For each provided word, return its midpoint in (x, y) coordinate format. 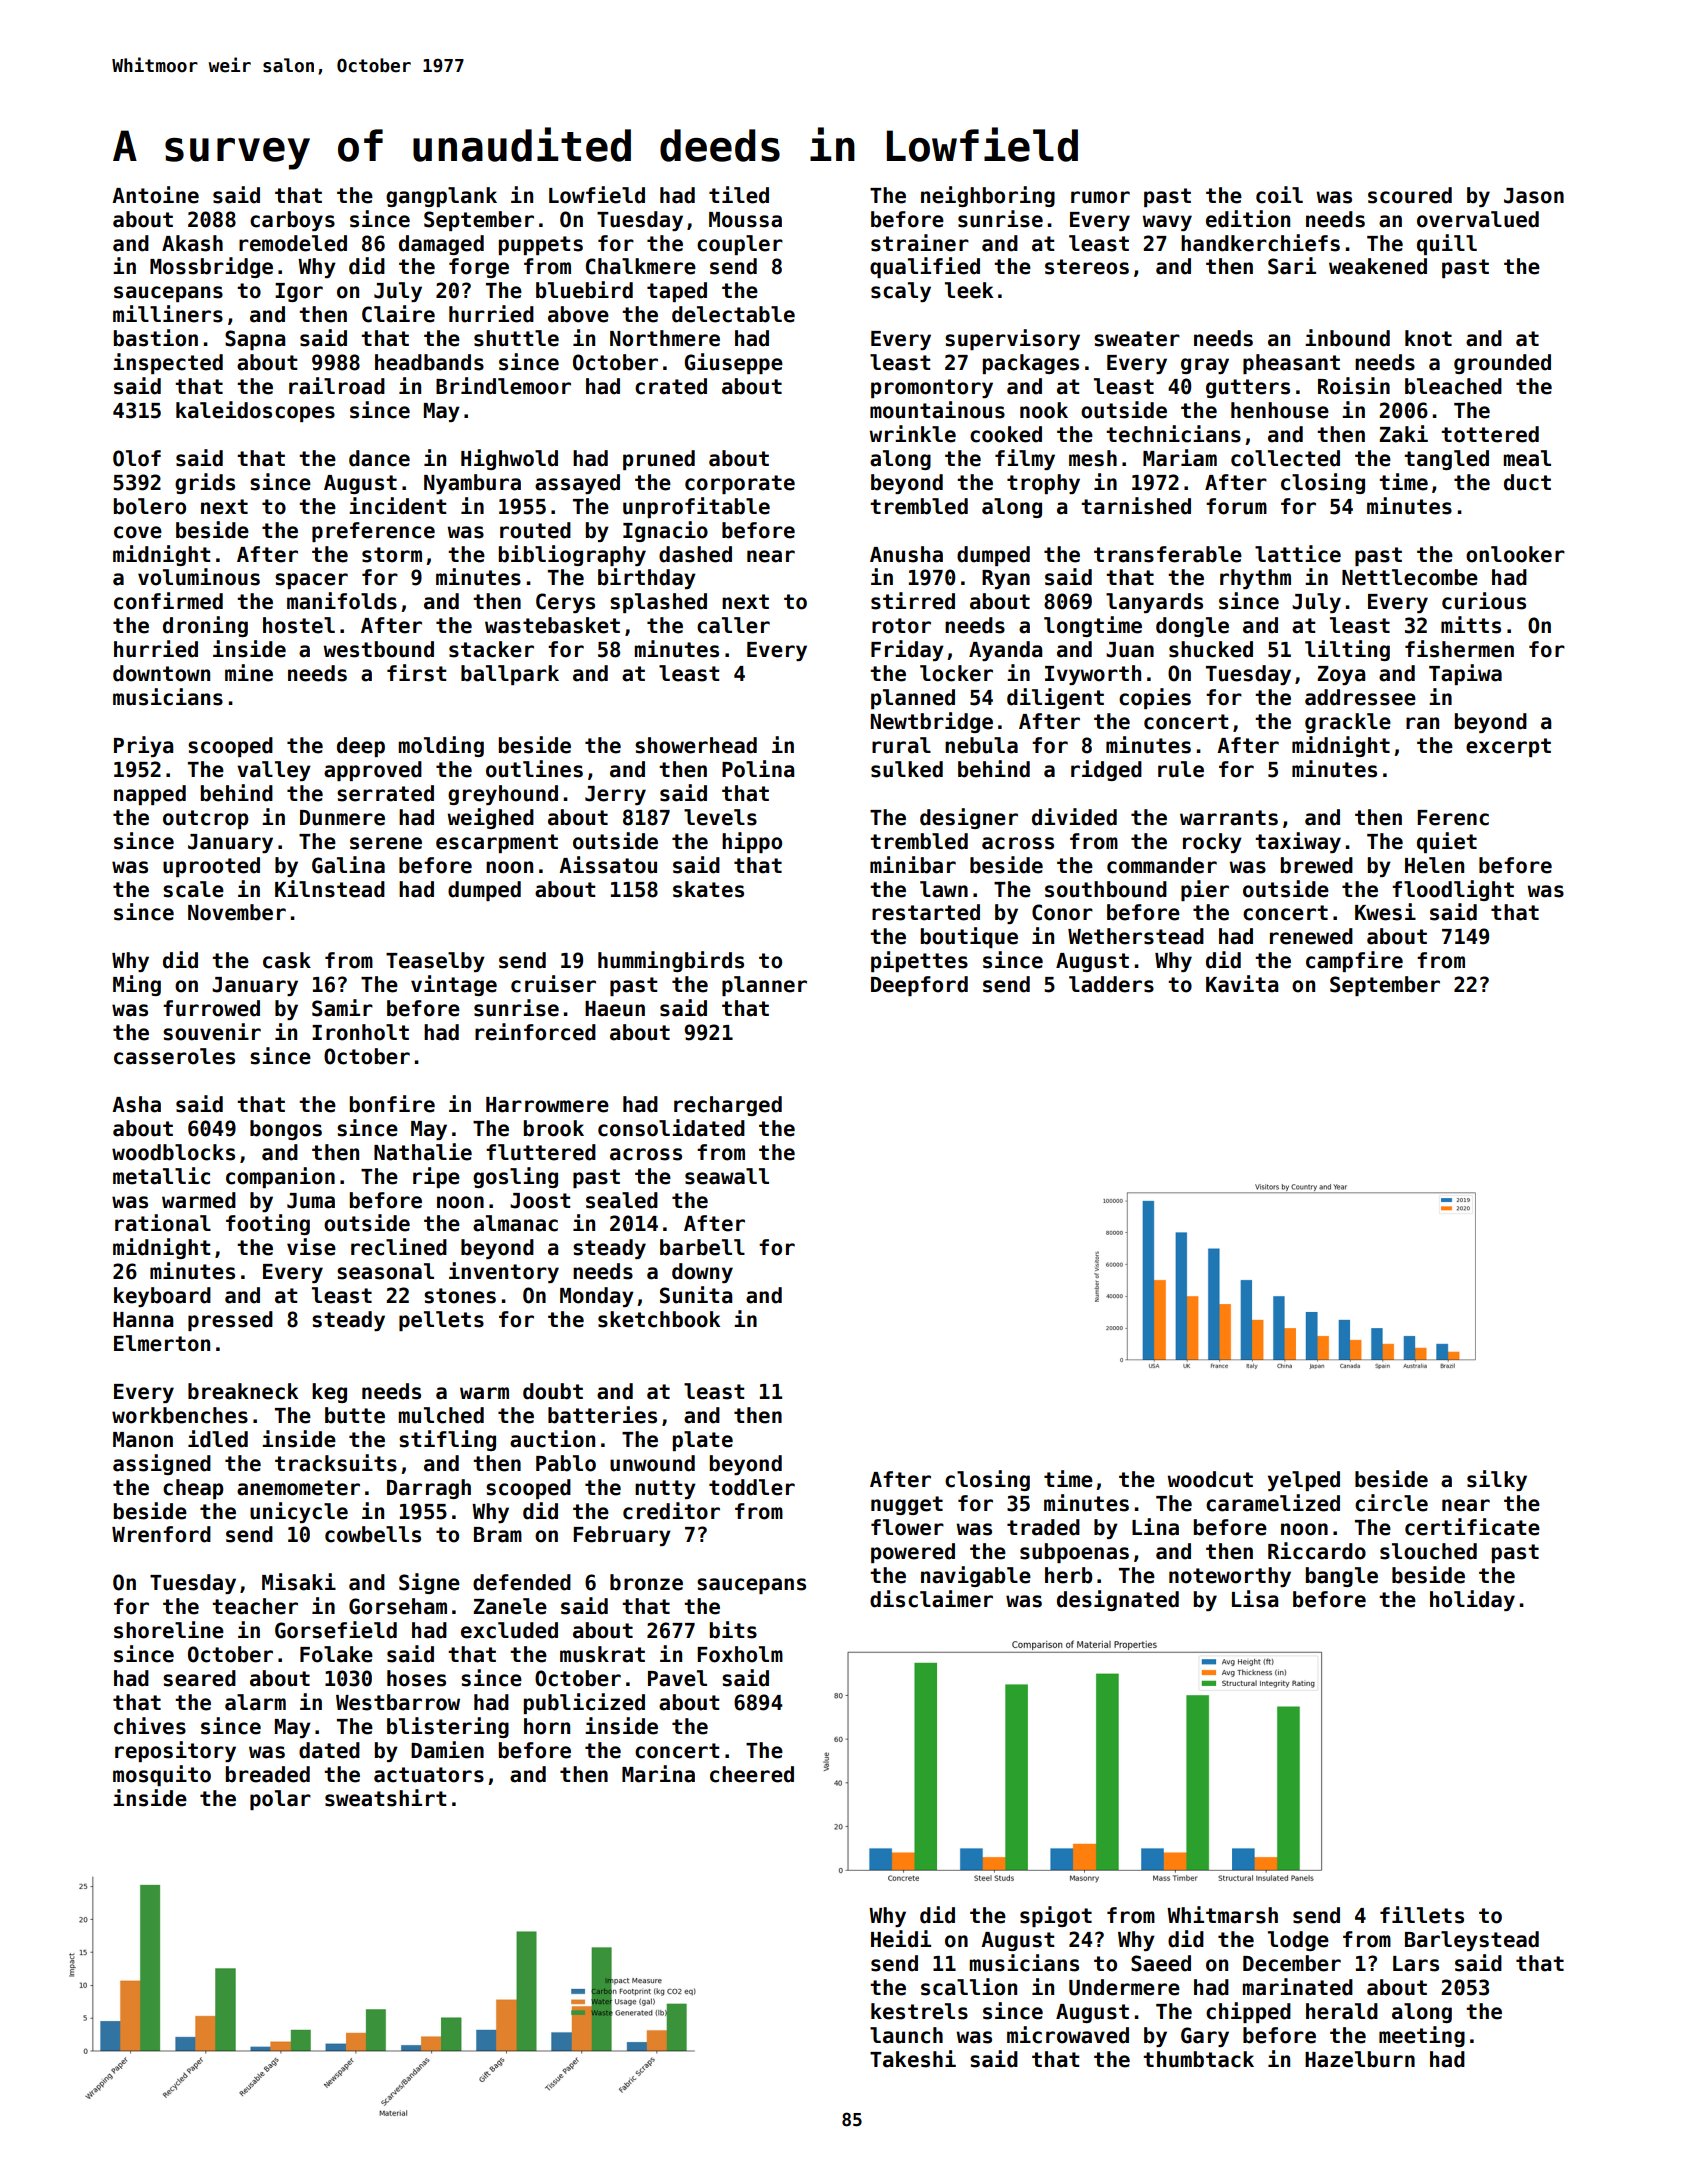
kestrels (919, 2011)
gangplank (441, 197)
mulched (441, 1415)
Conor (1062, 912)
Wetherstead (1136, 936)
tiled (739, 195)
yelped (1304, 1481)
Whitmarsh (1222, 1915)
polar (280, 1800)
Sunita (696, 1295)
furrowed (211, 1008)
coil (1279, 195)
